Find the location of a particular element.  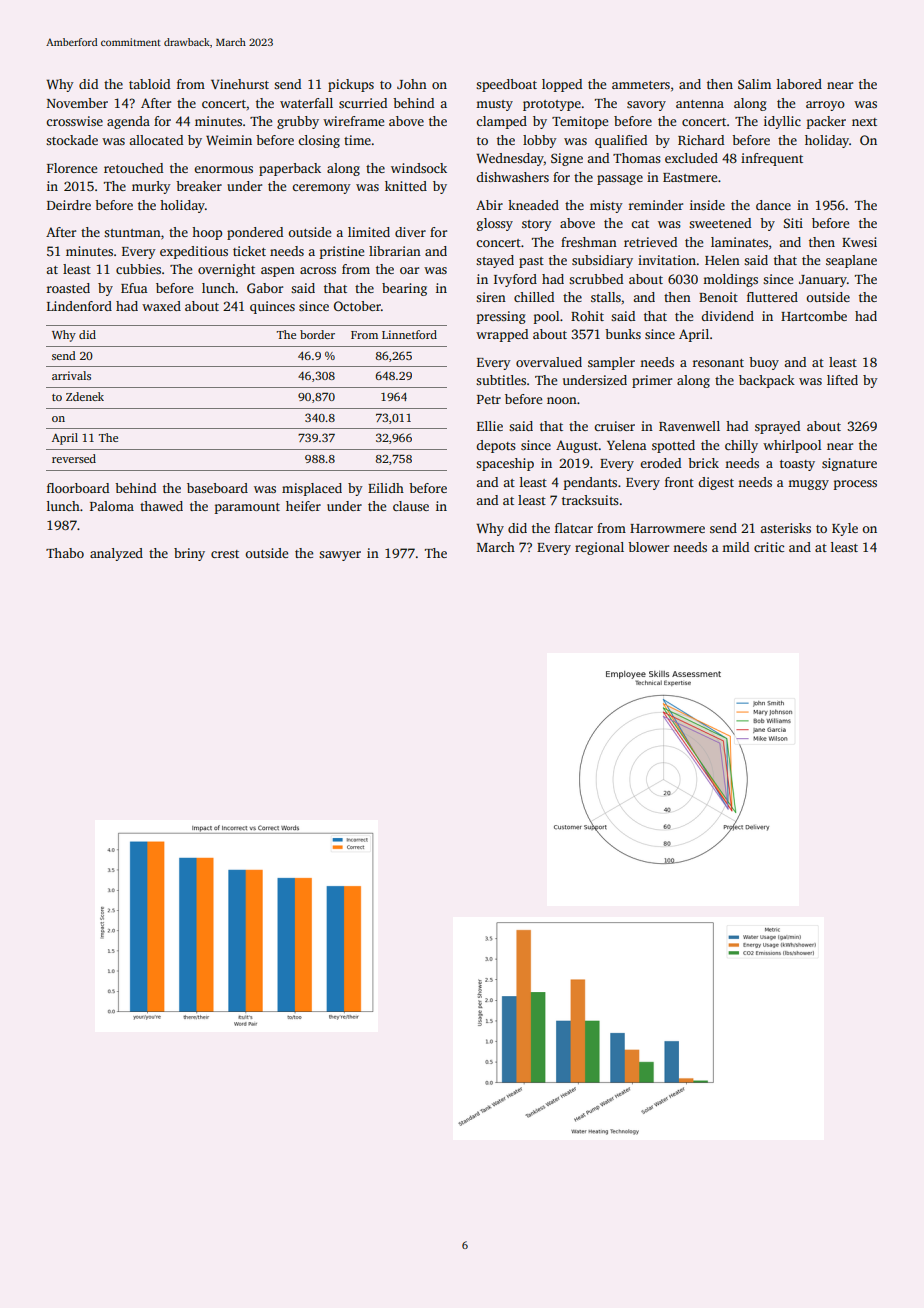

Linnetford is located at coordinates (409, 334).
